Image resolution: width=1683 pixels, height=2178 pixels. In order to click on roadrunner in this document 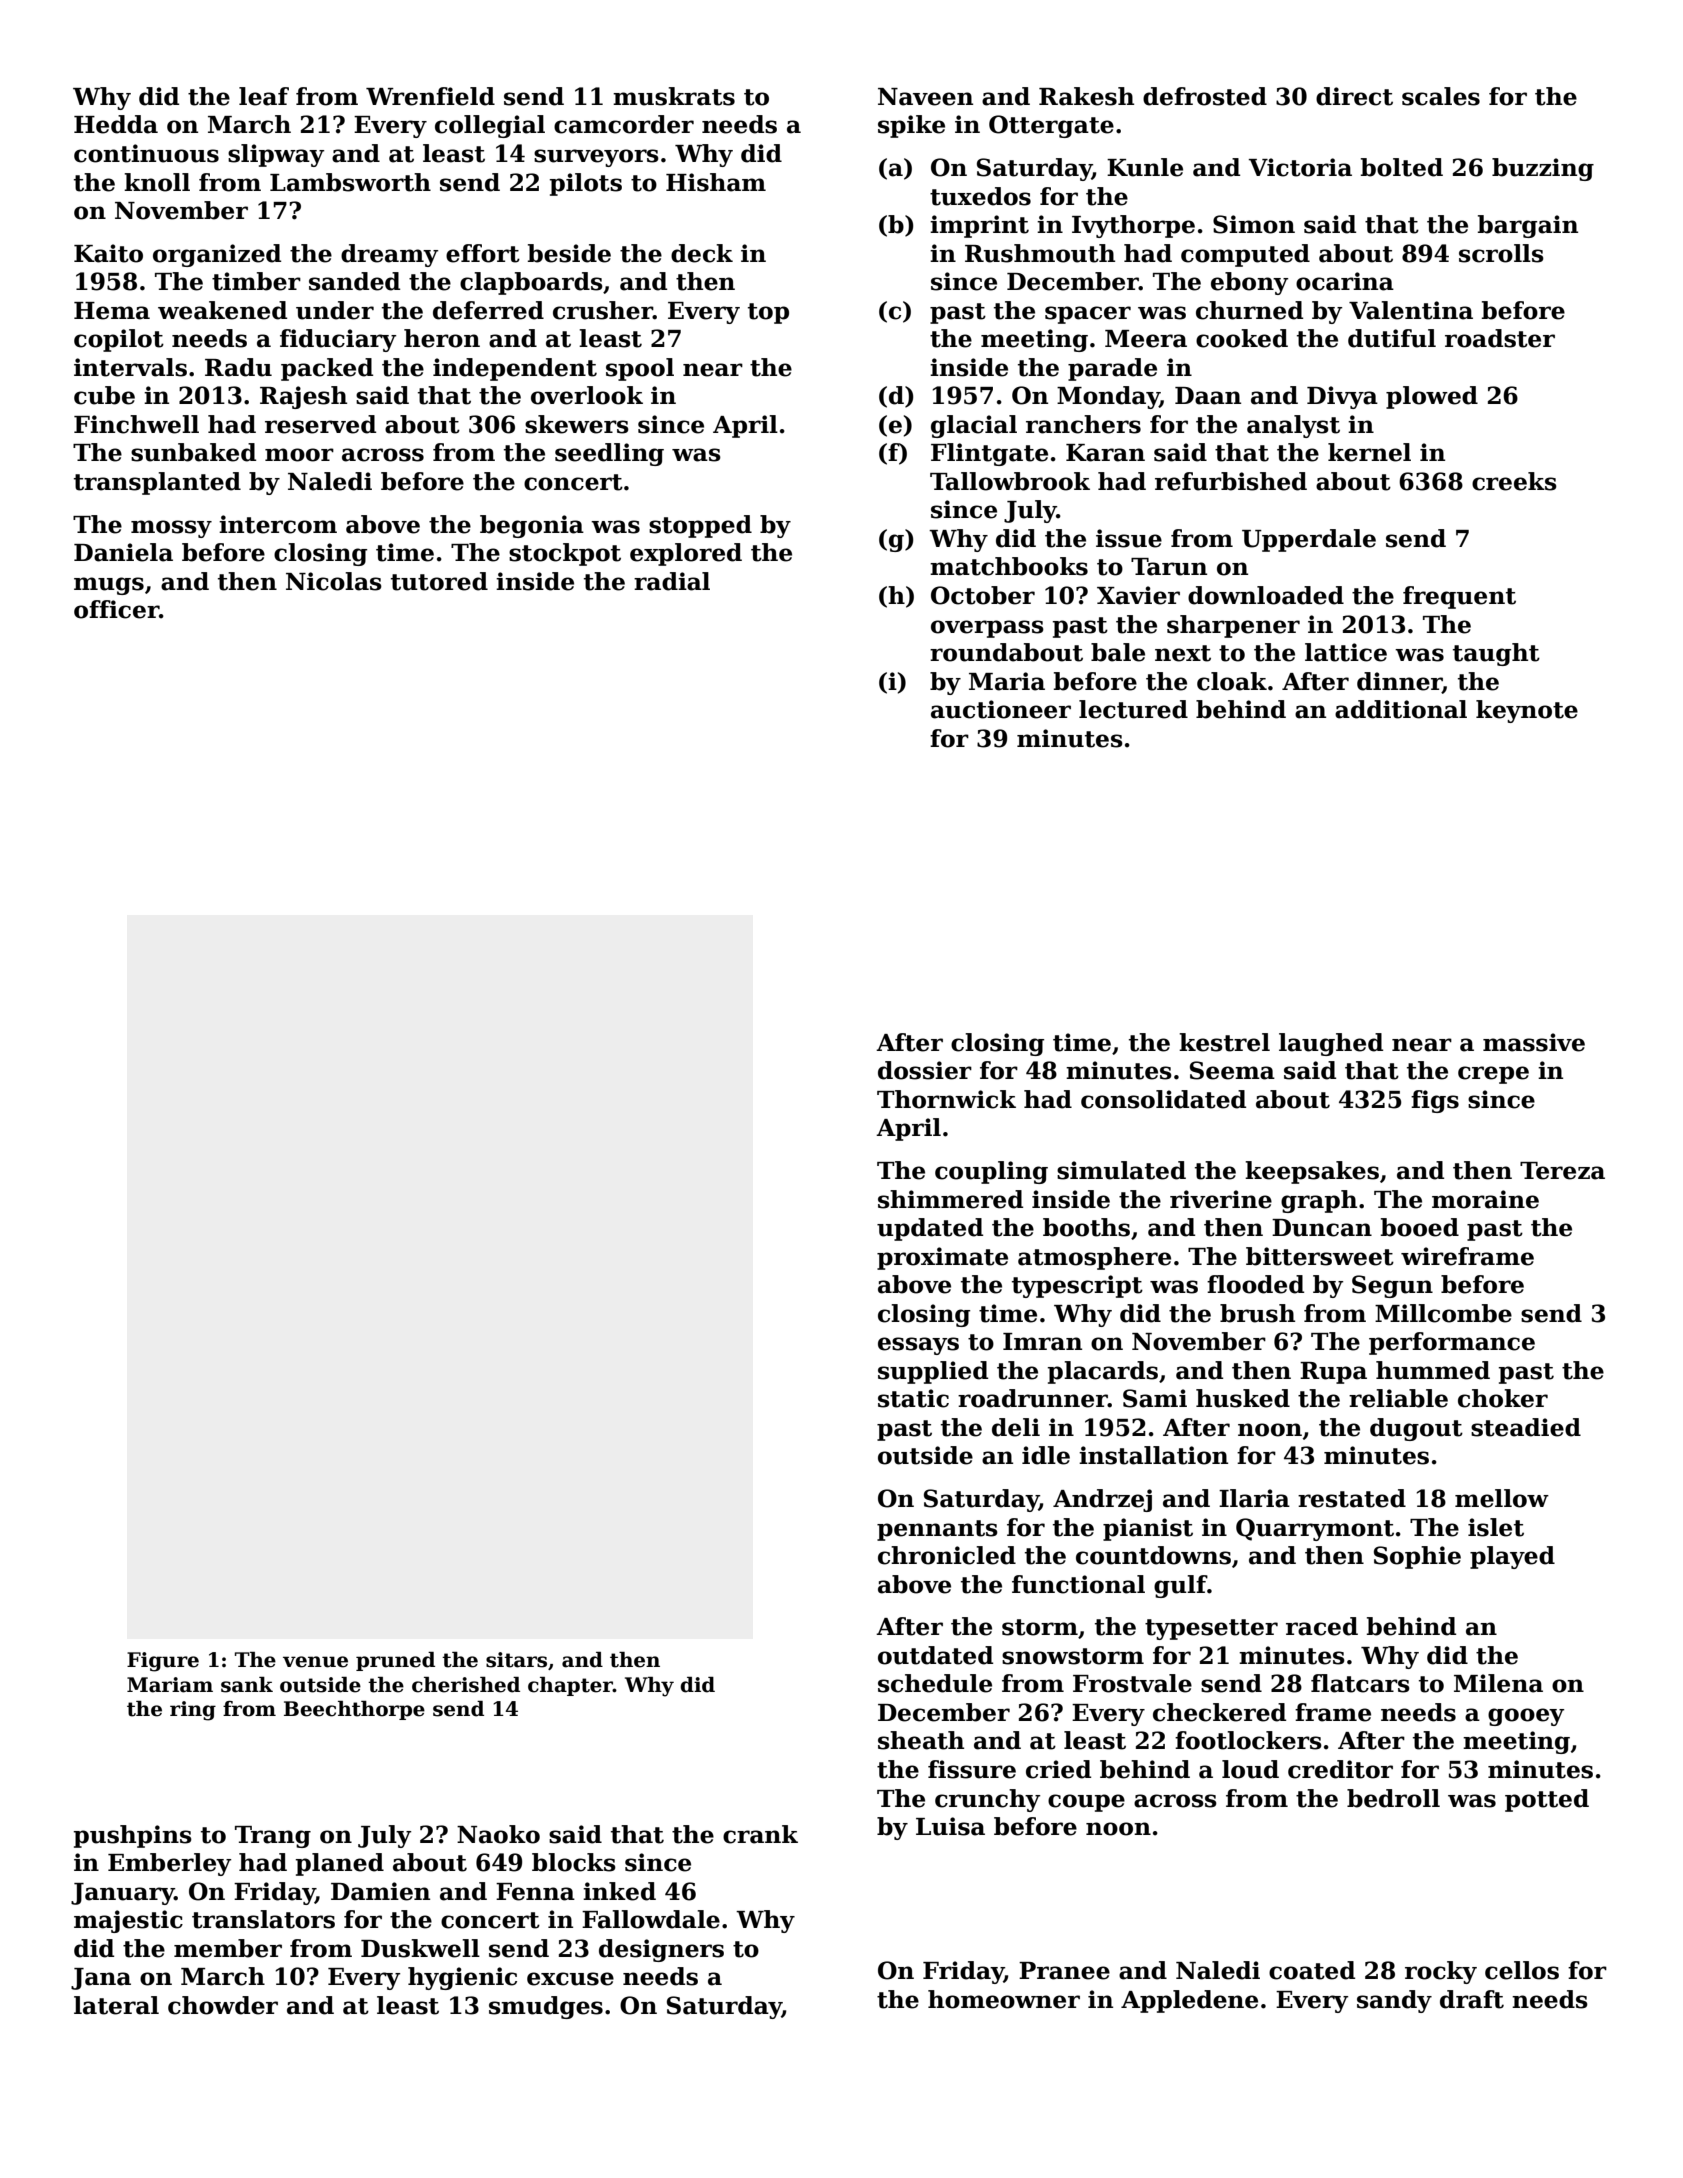, I will do `click(1033, 1398)`.
